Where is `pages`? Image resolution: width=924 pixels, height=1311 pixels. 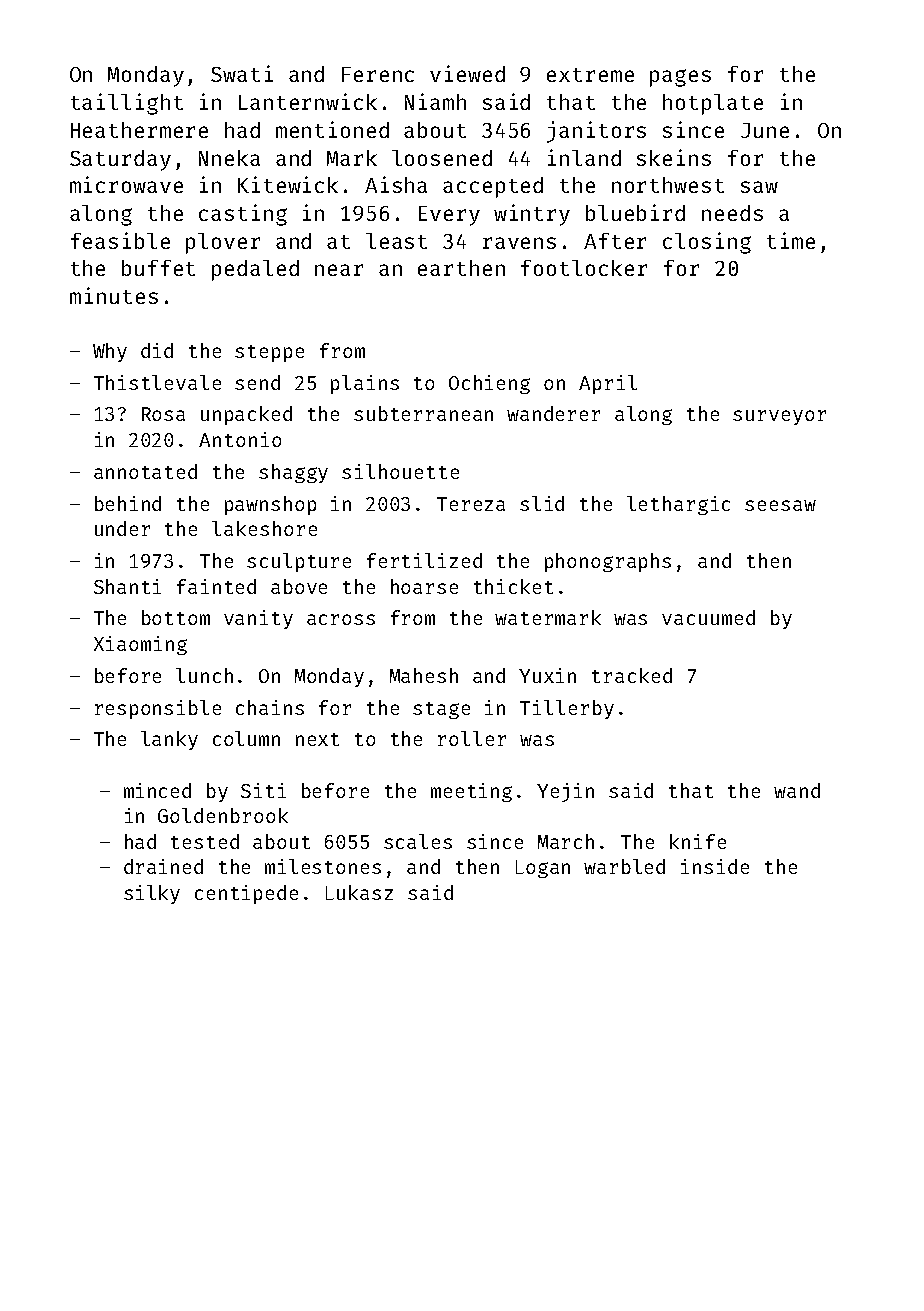
pages is located at coordinates (680, 78).
